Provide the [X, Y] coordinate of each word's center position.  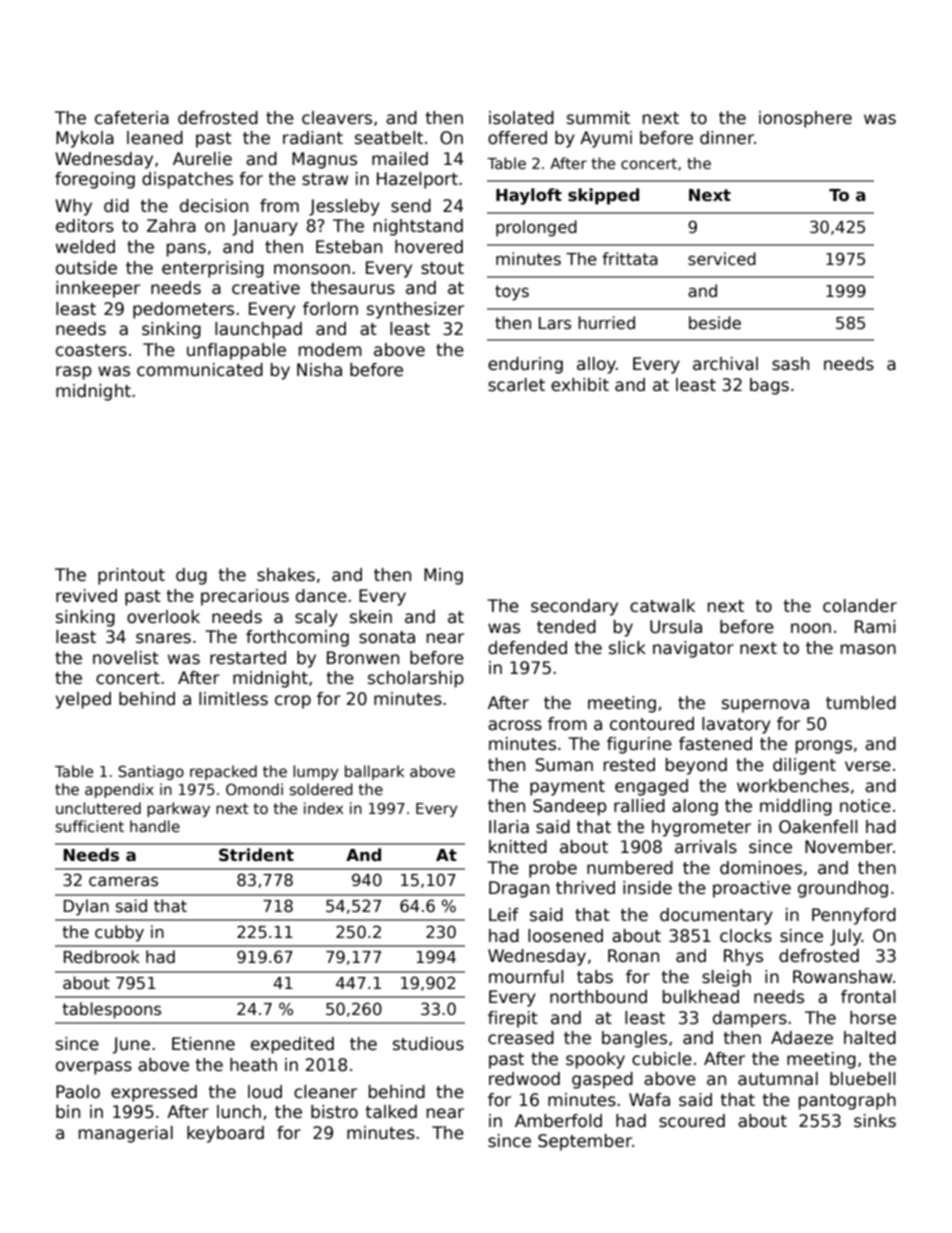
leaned [155, 138]
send [411, 206]
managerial [126, 1134]
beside [715, 323]
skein [371, 617]
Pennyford [854, 916]
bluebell [863, 1079]
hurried [606, 322]
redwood [524, 1079]
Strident [256, 855]
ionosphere [805, 119]
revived [86, 596]
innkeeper [98, 289]
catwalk [662, 606]
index [323, 808]
